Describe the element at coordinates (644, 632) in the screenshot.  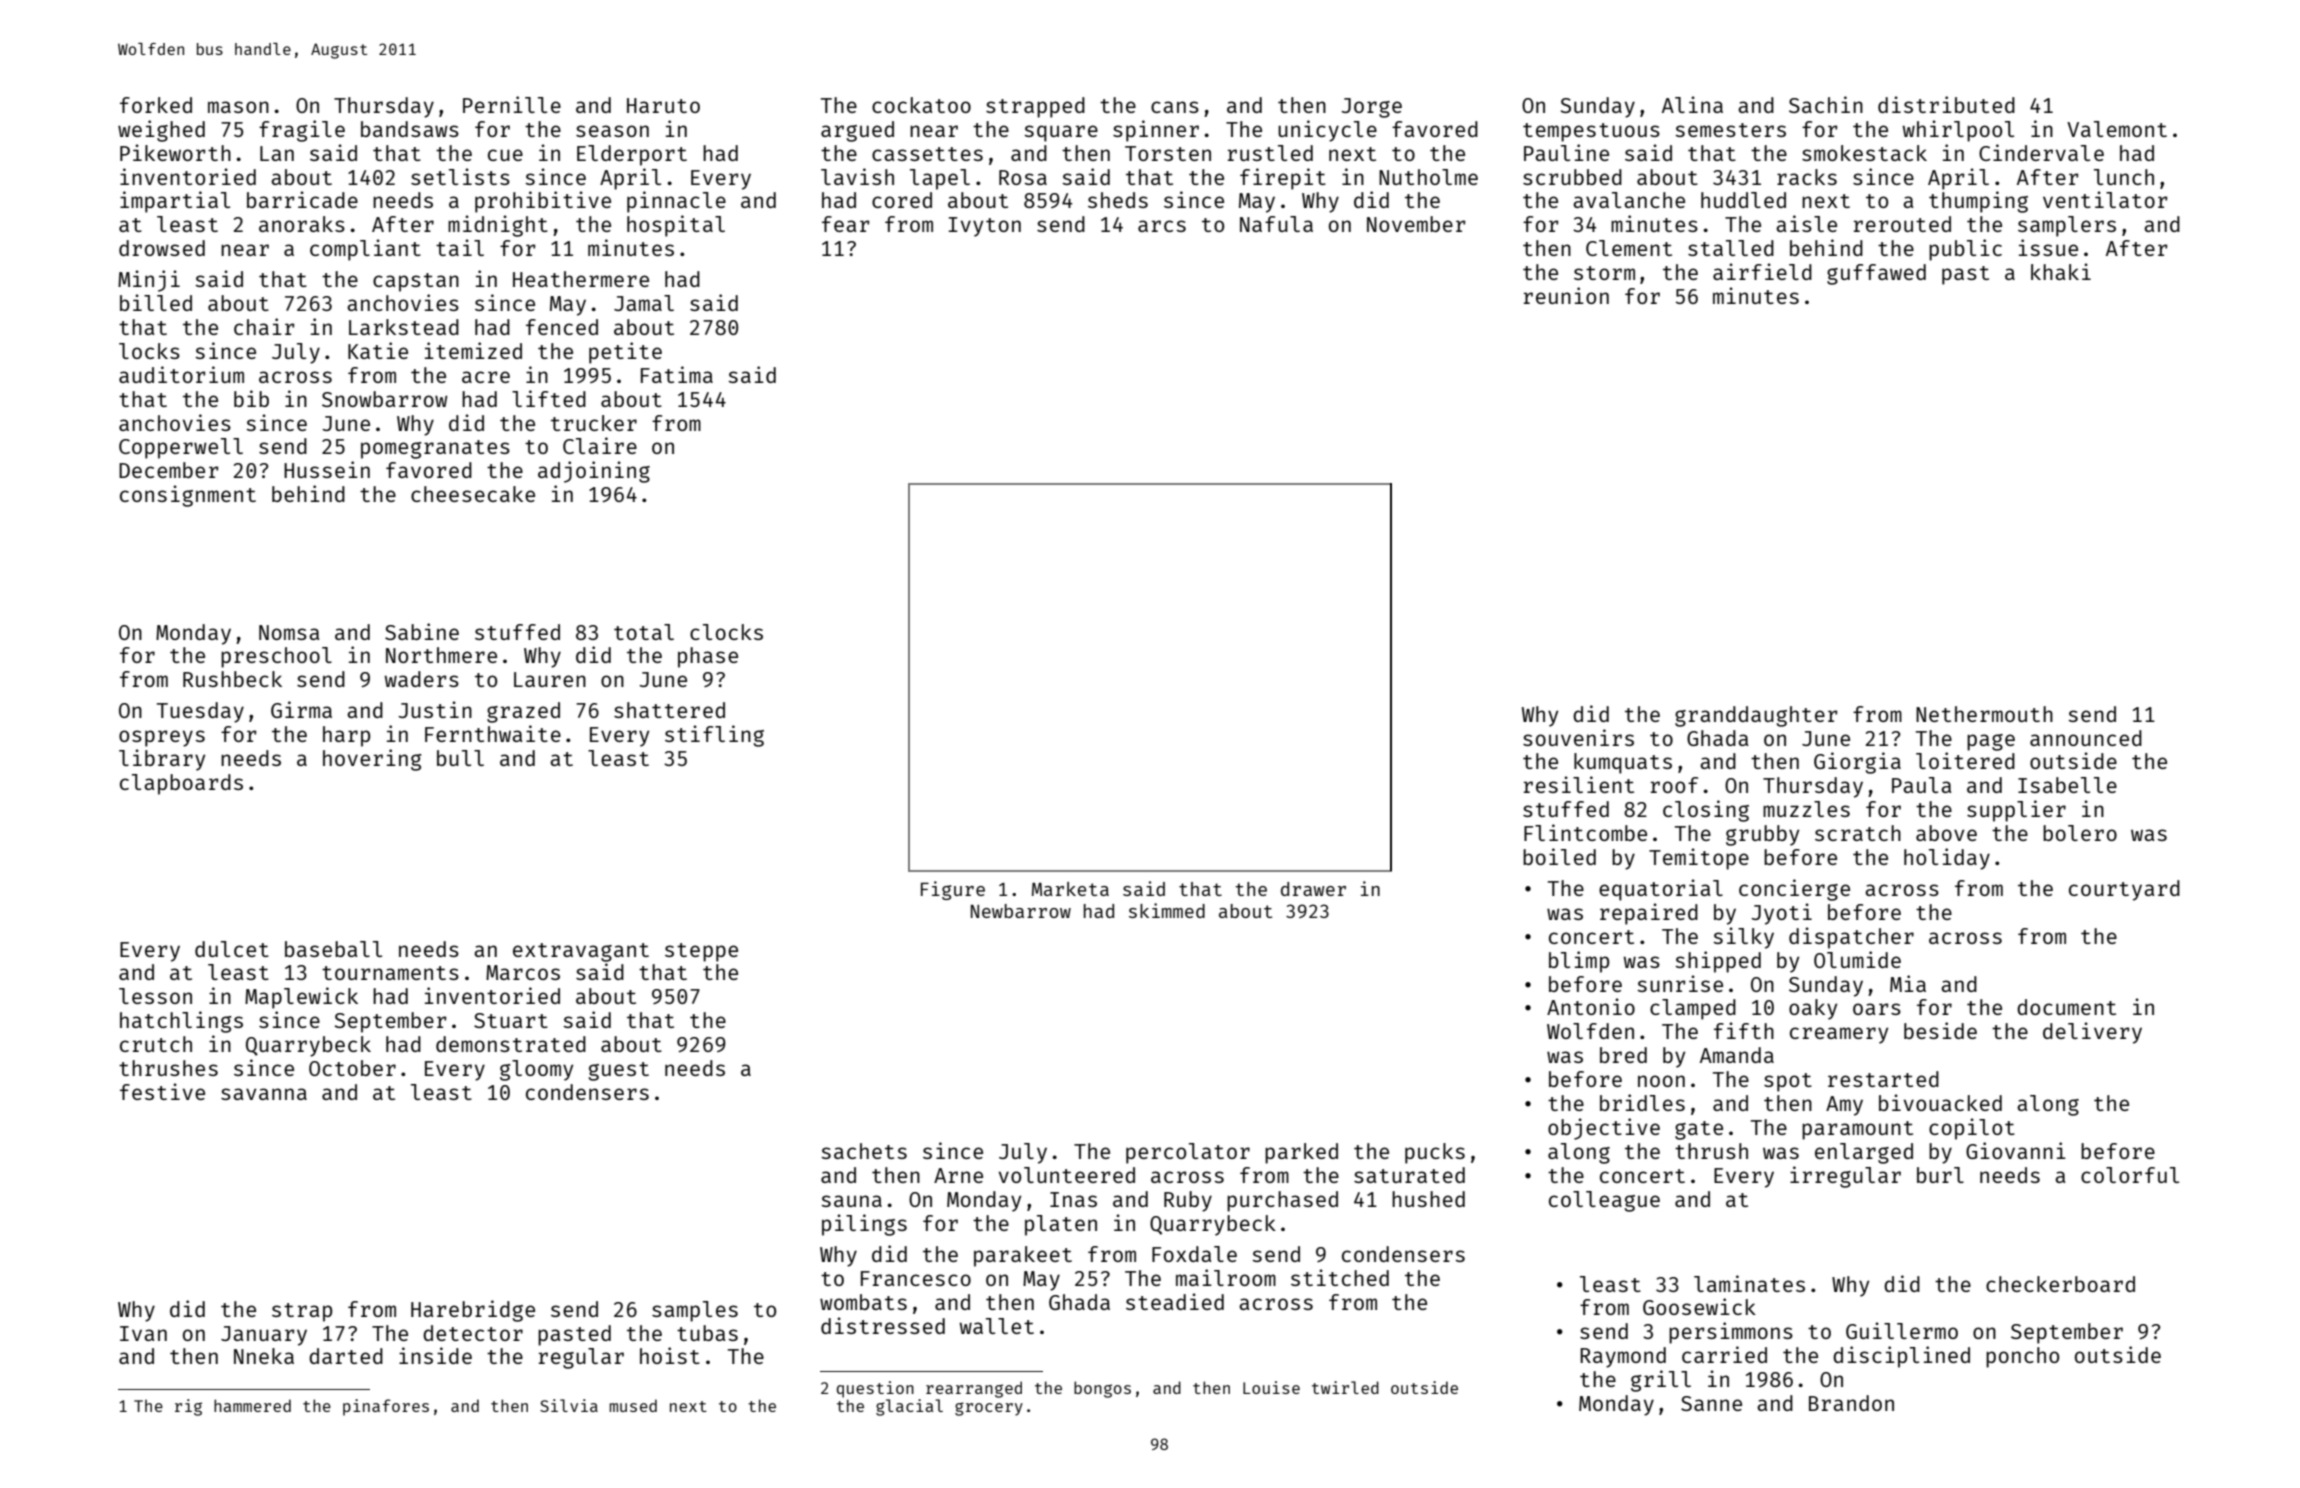
I see `total` at that location.
